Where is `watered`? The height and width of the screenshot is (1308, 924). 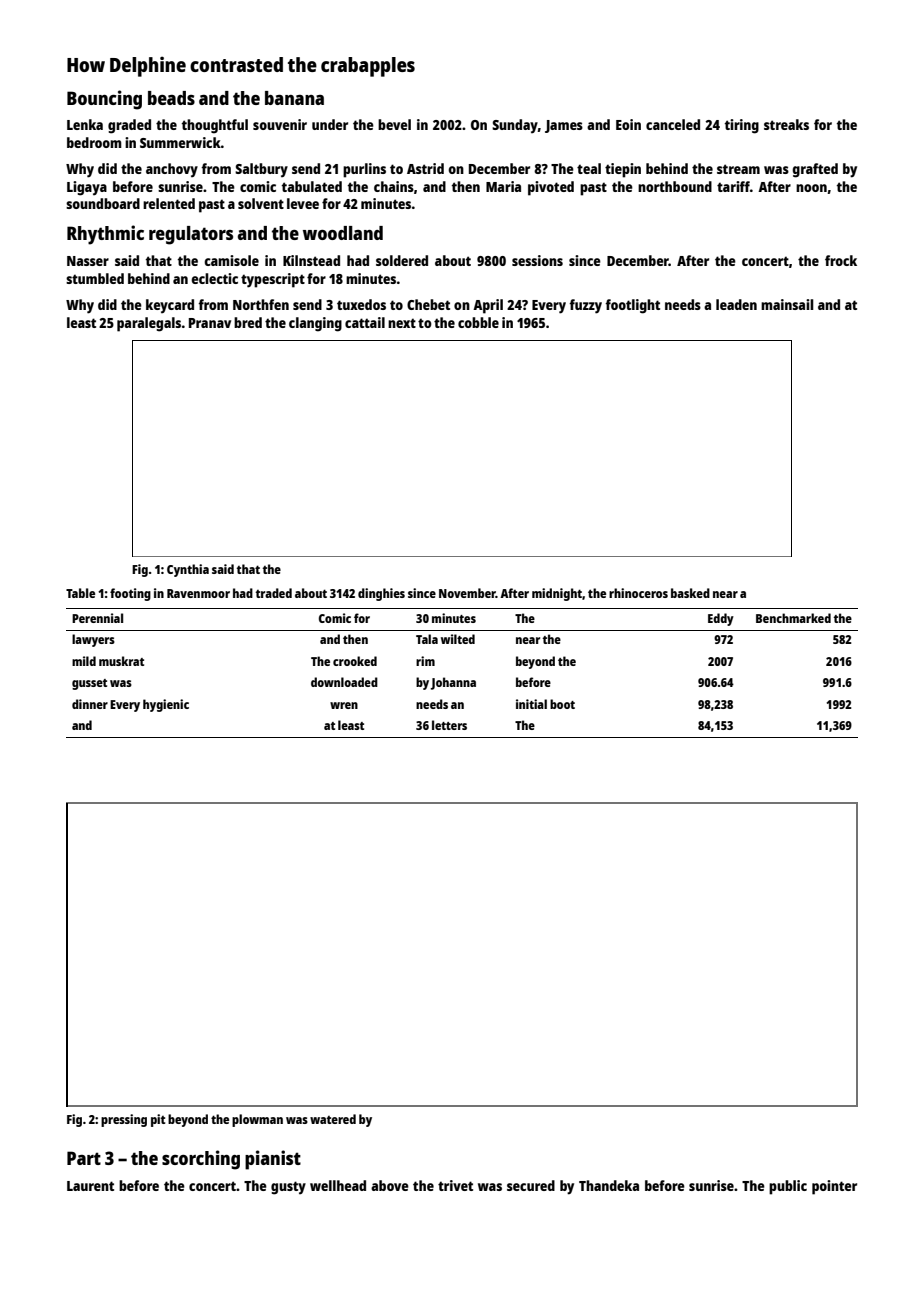 watered is located at coordinates (333, 1119).
